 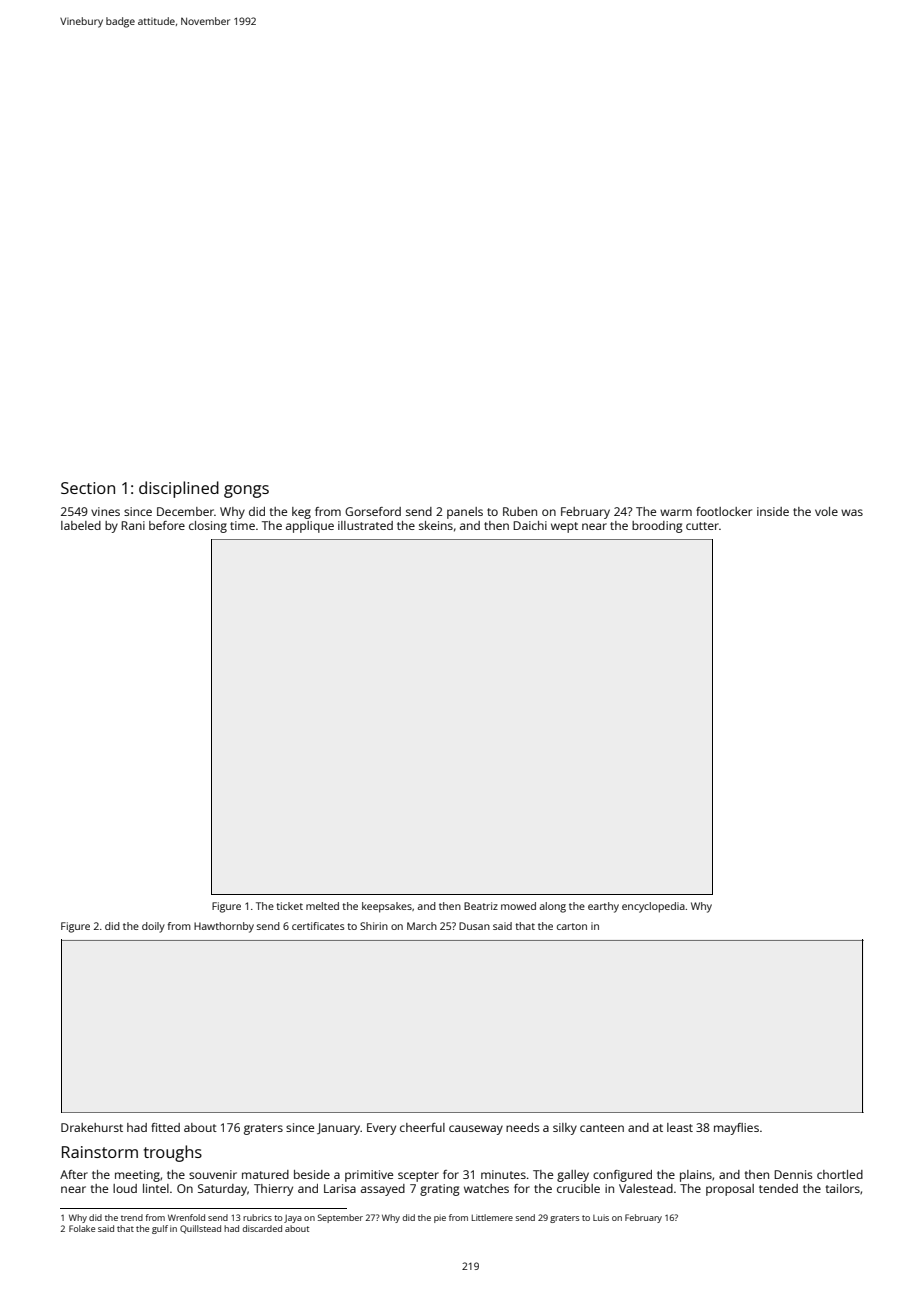 I want to click on Gorseford, so click(x=373, y=511).
